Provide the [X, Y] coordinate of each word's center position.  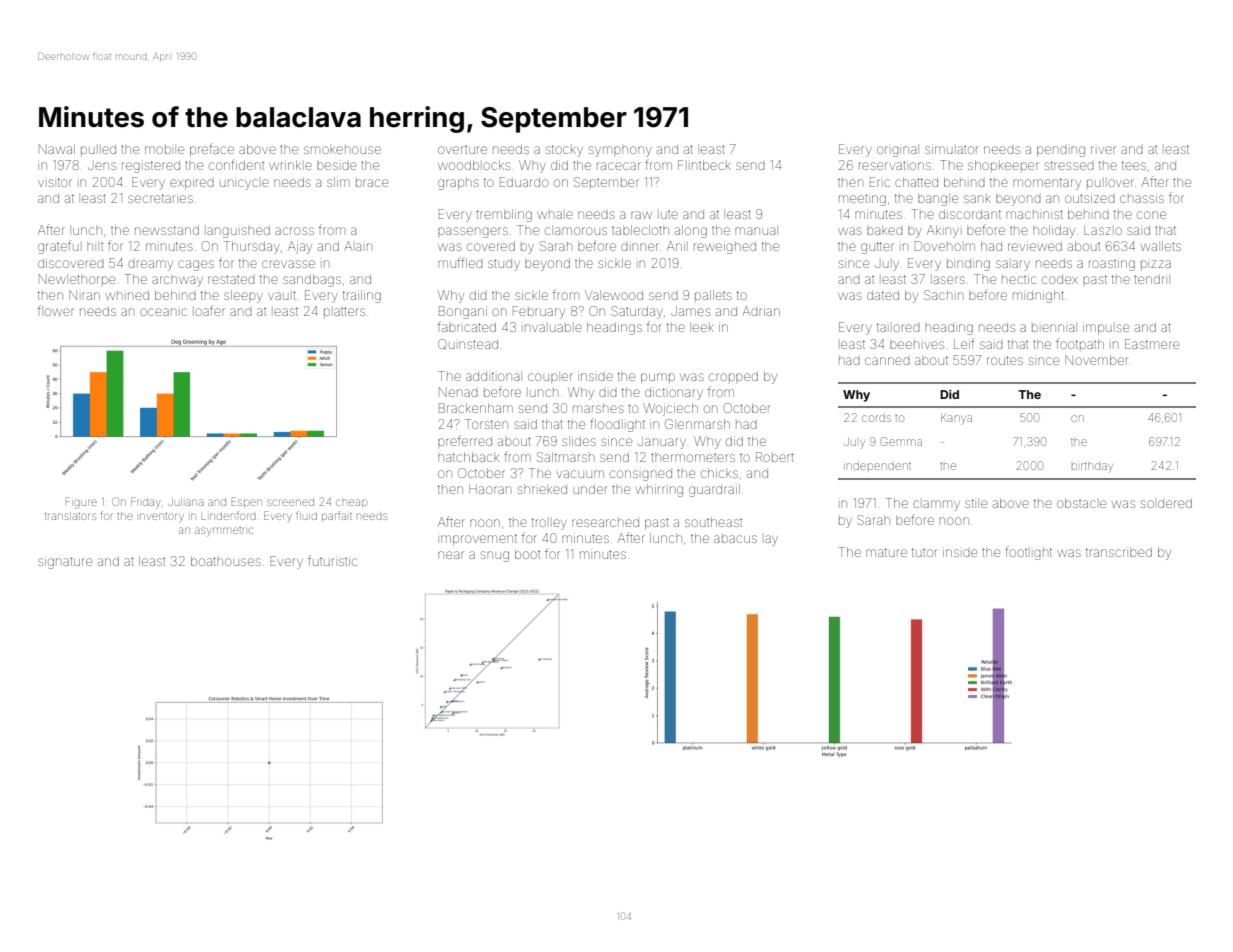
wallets [1161, 246]
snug [495, 556]
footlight [1028, 554]
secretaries [160, 198]
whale [555, 215]
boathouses [226, 561]
